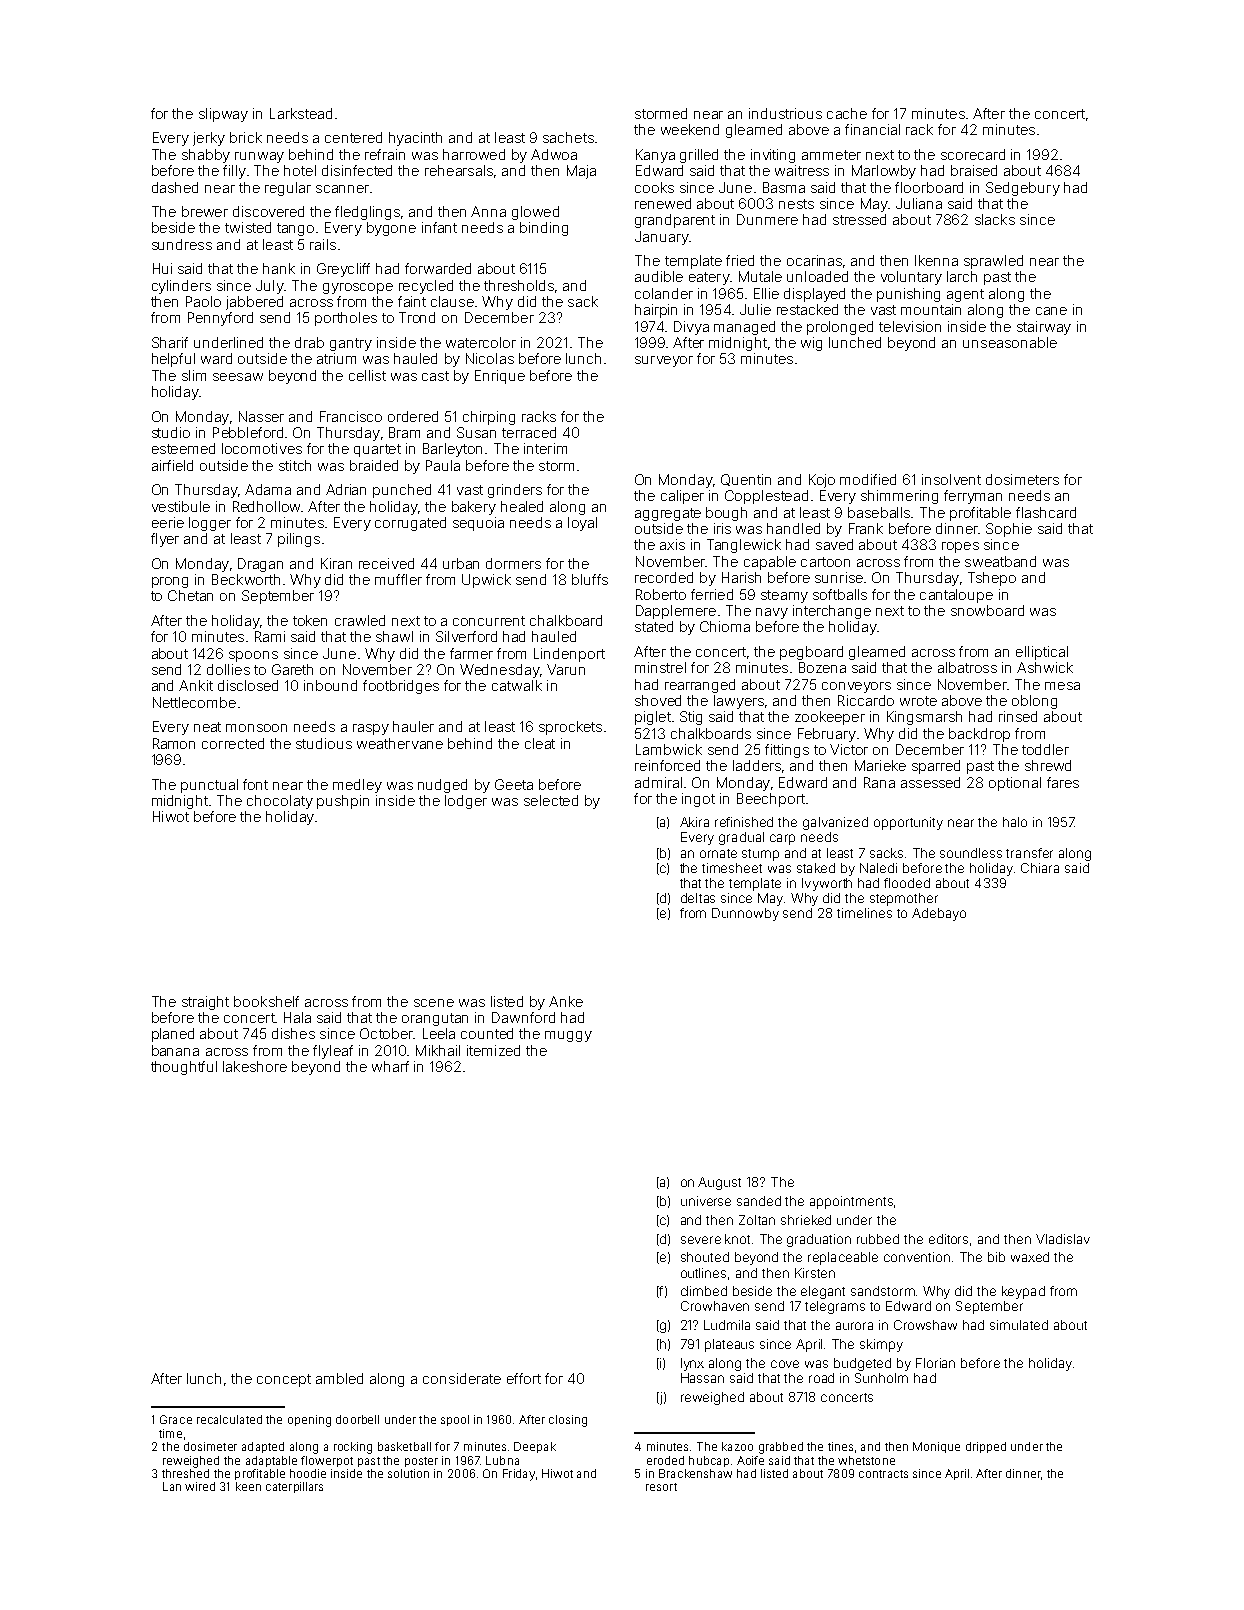 Image resolution: width=1244 pixels, height=1610 pixels. What do you see at coordinates (223, 115) in the image?
I see `slipway` at bounding box center [223, 115].
